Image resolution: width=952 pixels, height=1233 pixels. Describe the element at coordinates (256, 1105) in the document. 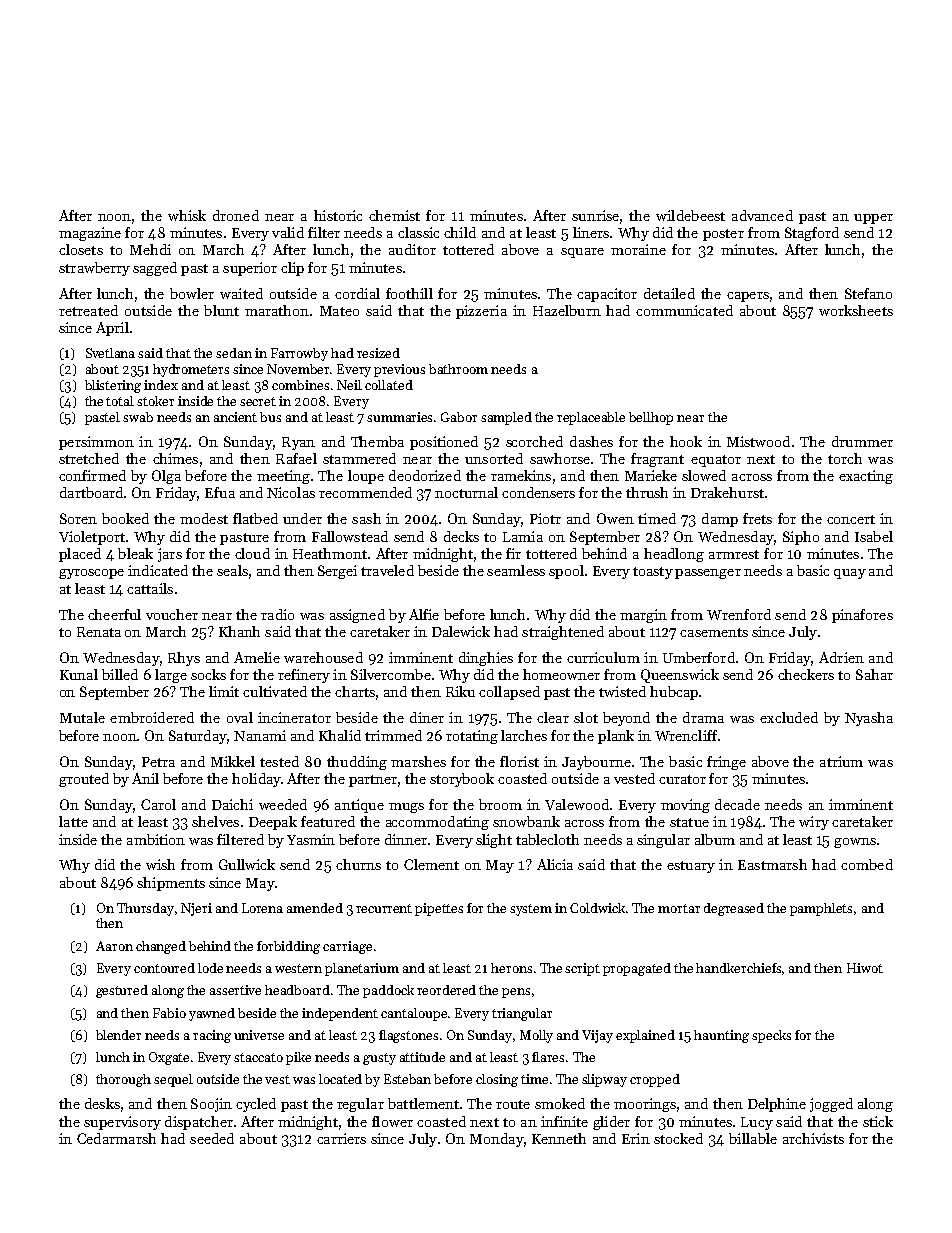

I see `cycled` at that location.
